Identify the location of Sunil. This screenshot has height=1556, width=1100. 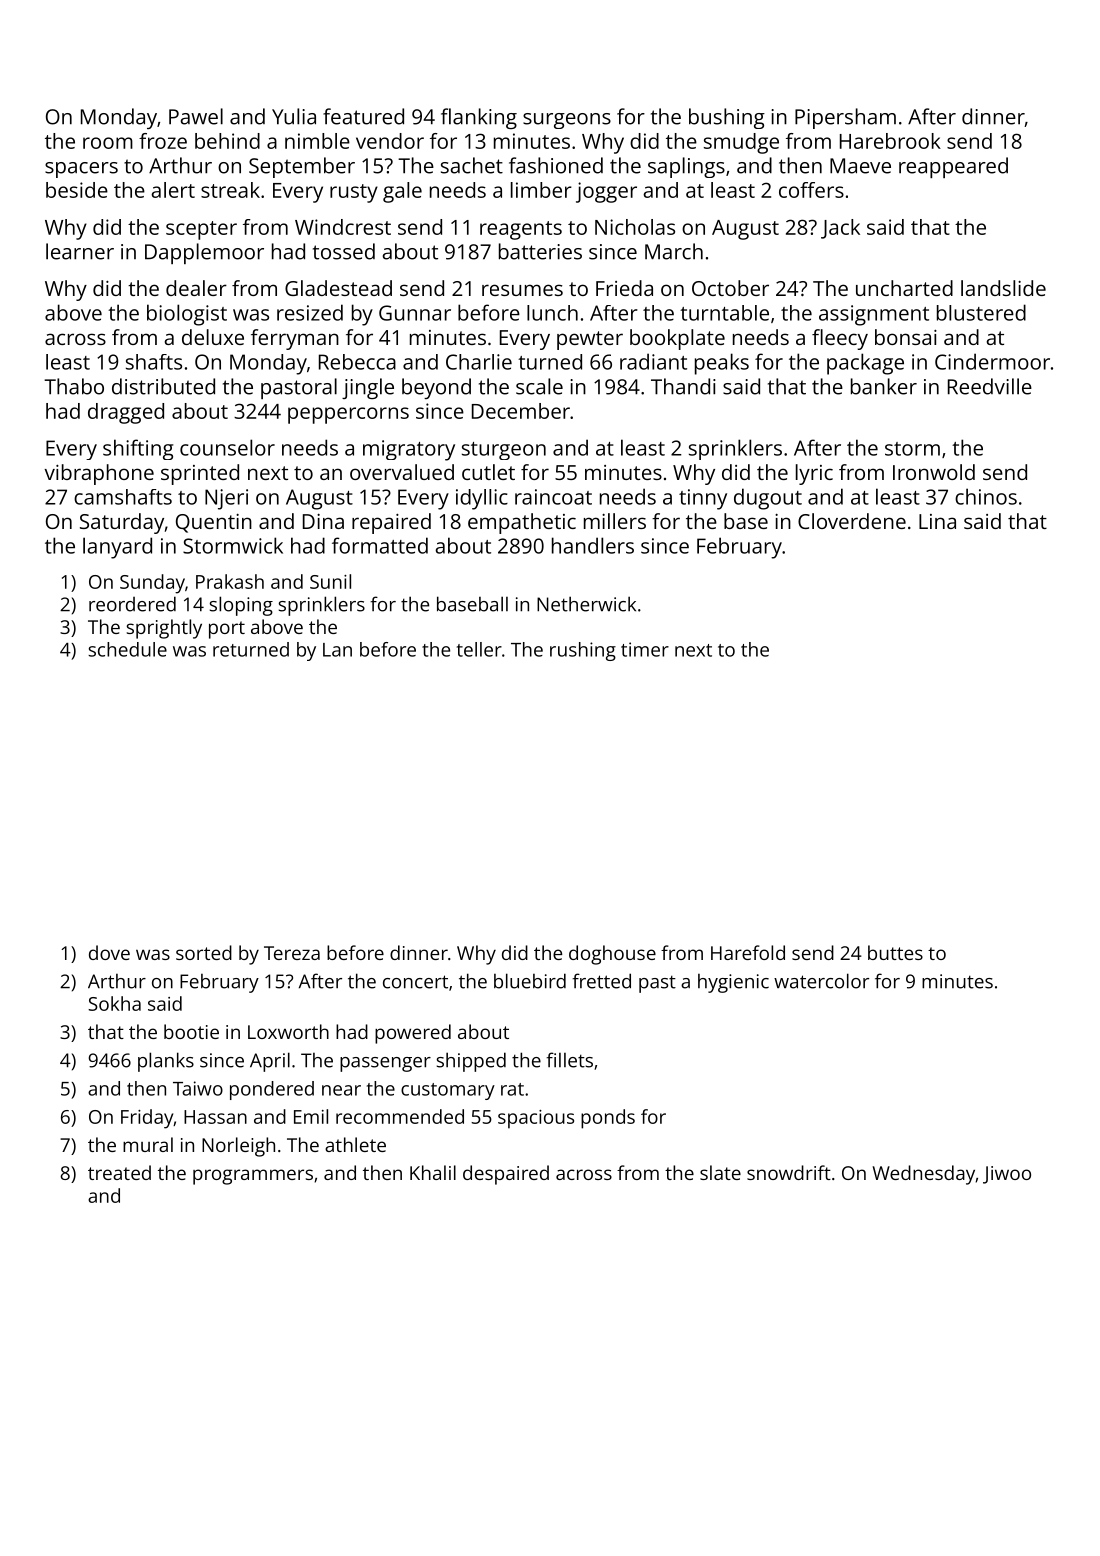
(330, 581).
